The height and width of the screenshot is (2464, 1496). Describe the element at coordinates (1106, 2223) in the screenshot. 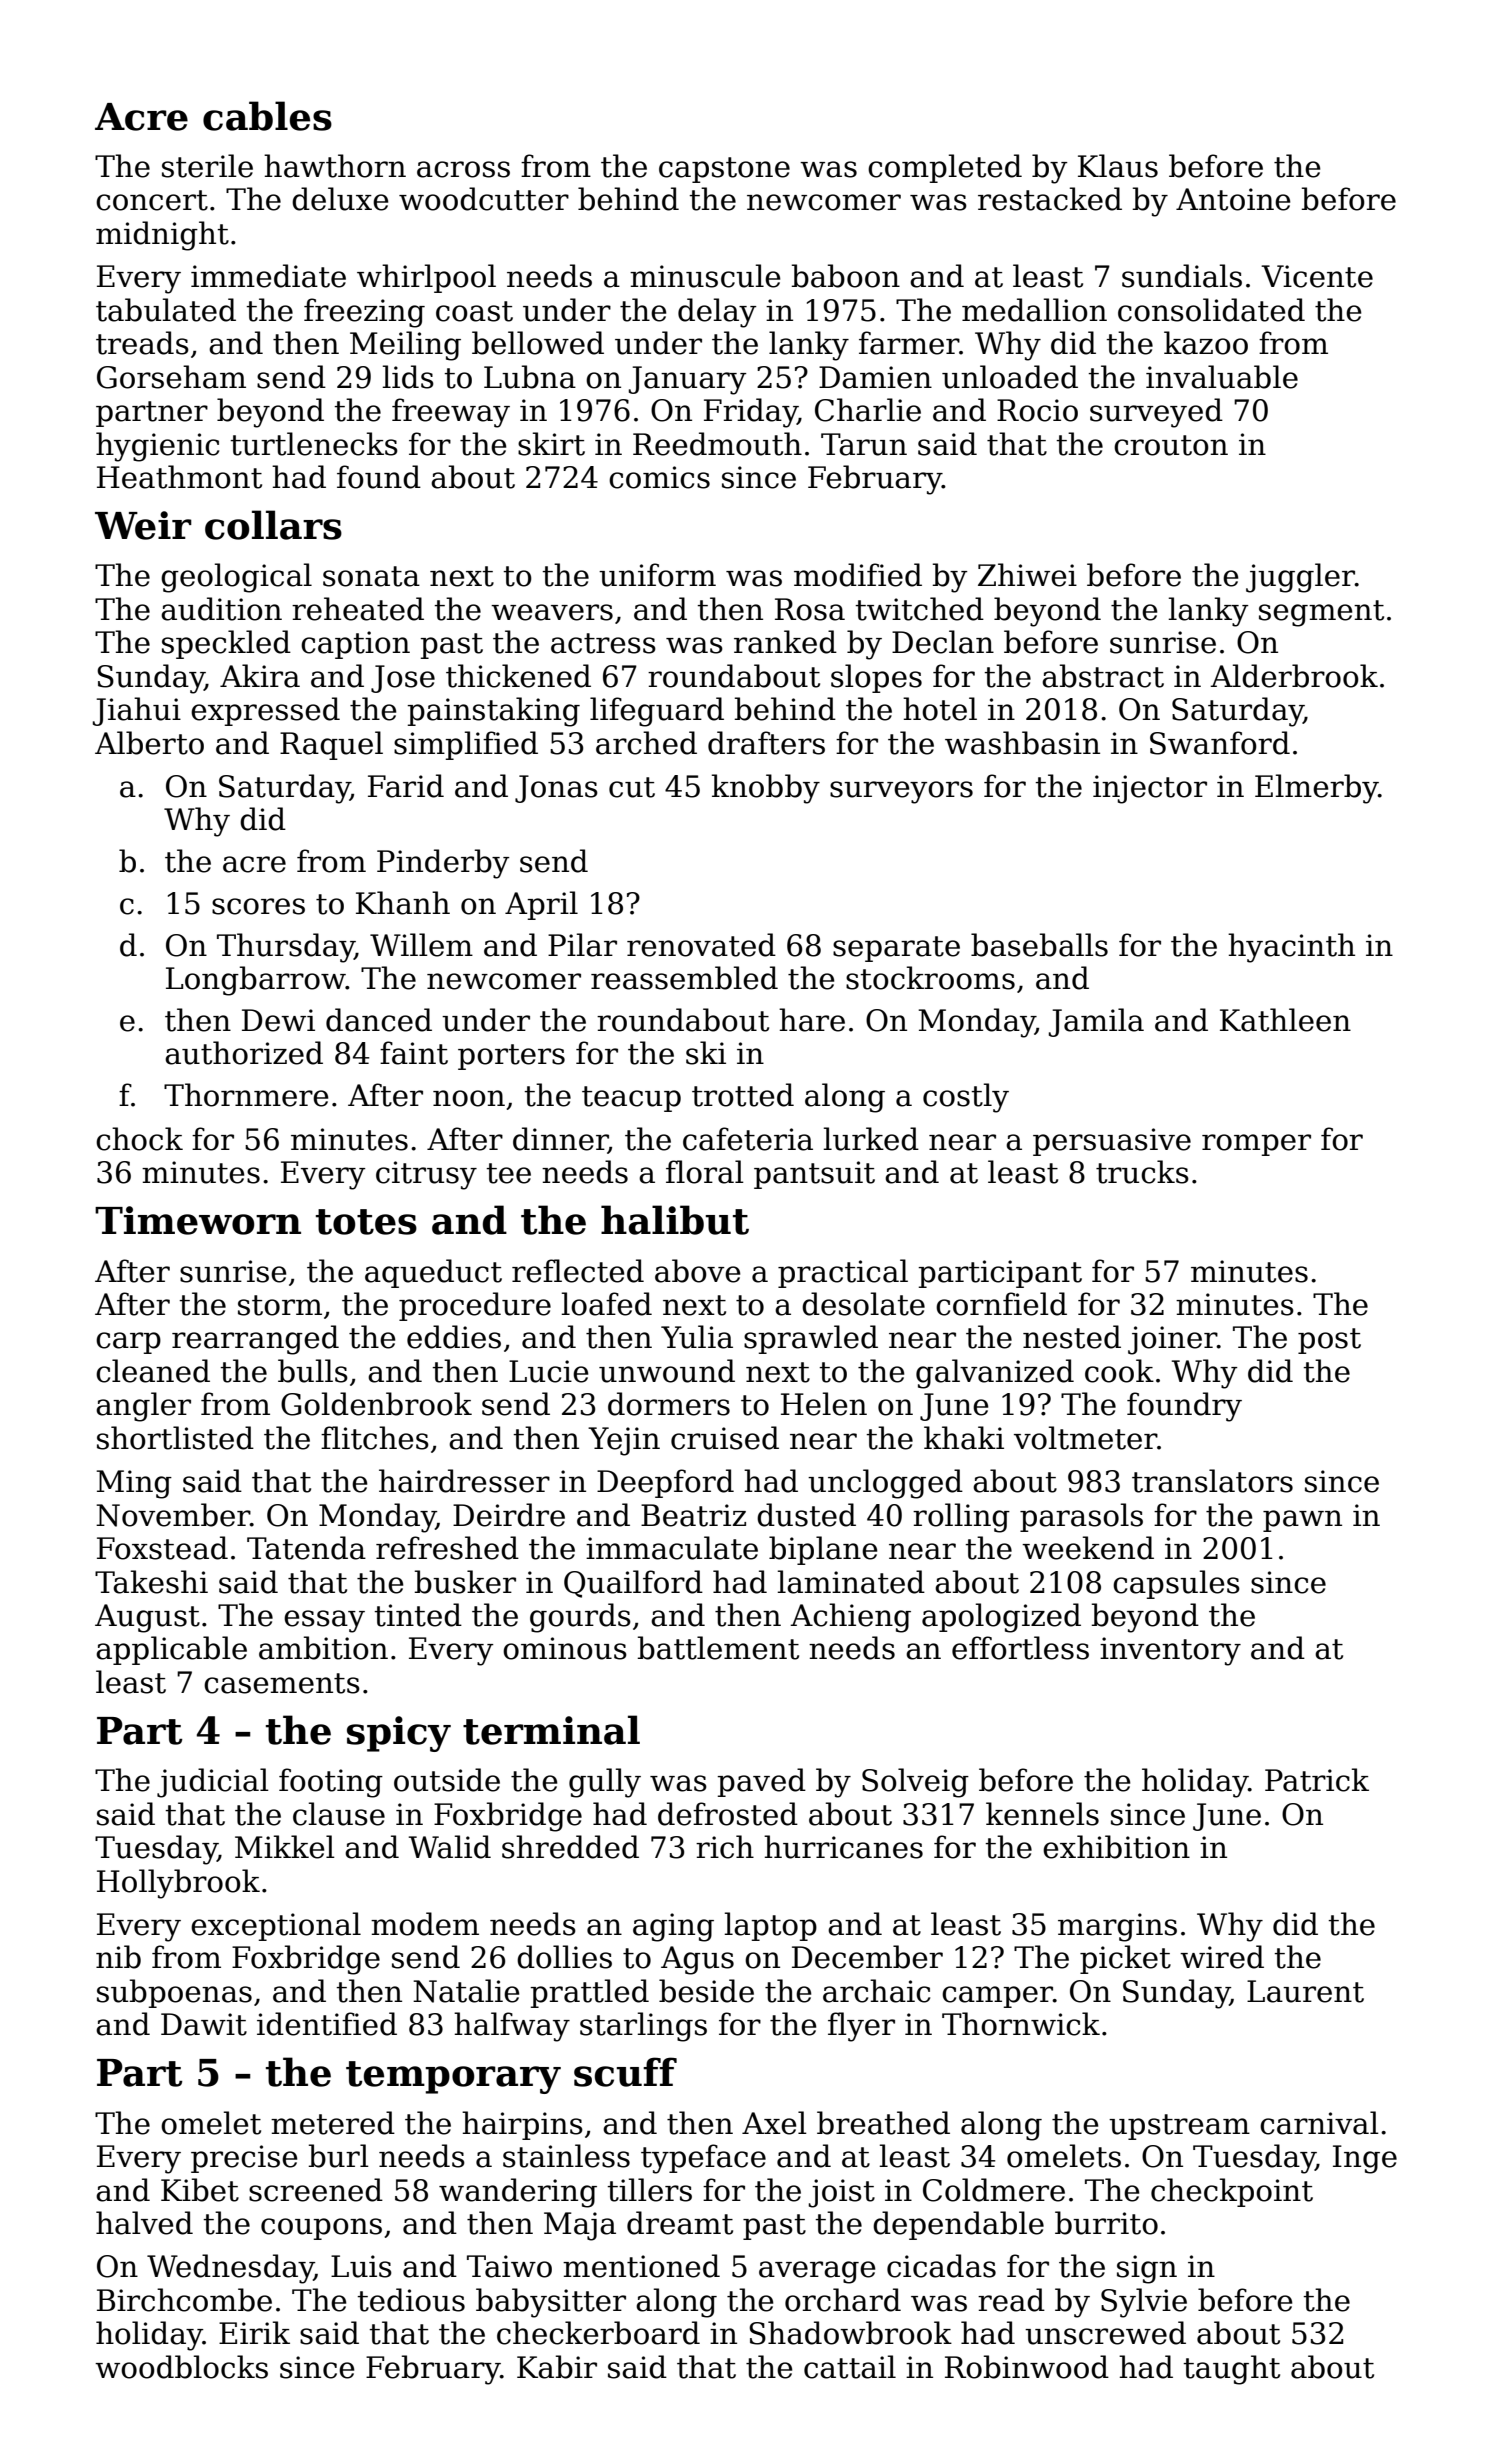

I see `burrito` at that location.
